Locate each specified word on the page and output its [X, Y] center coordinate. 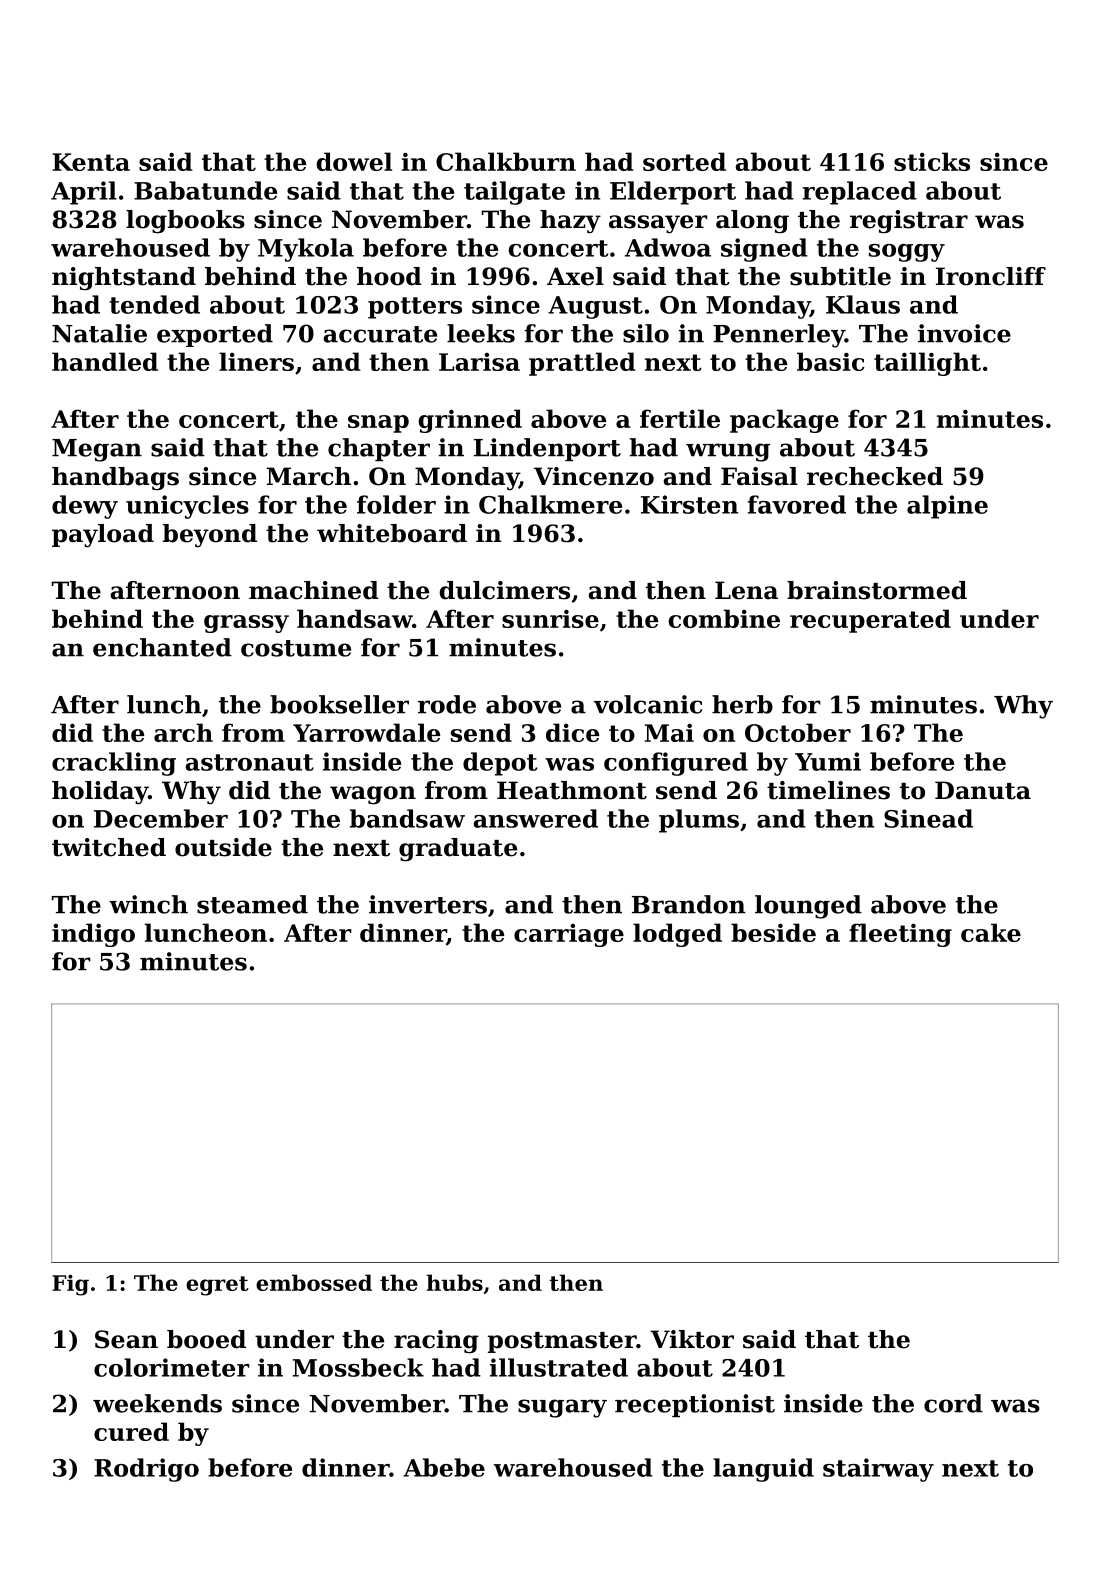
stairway [878, 1470]
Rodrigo [146, 1470]
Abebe [444, 1467]
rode [447, 704]
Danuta [983, 790]
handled [105, 361]
